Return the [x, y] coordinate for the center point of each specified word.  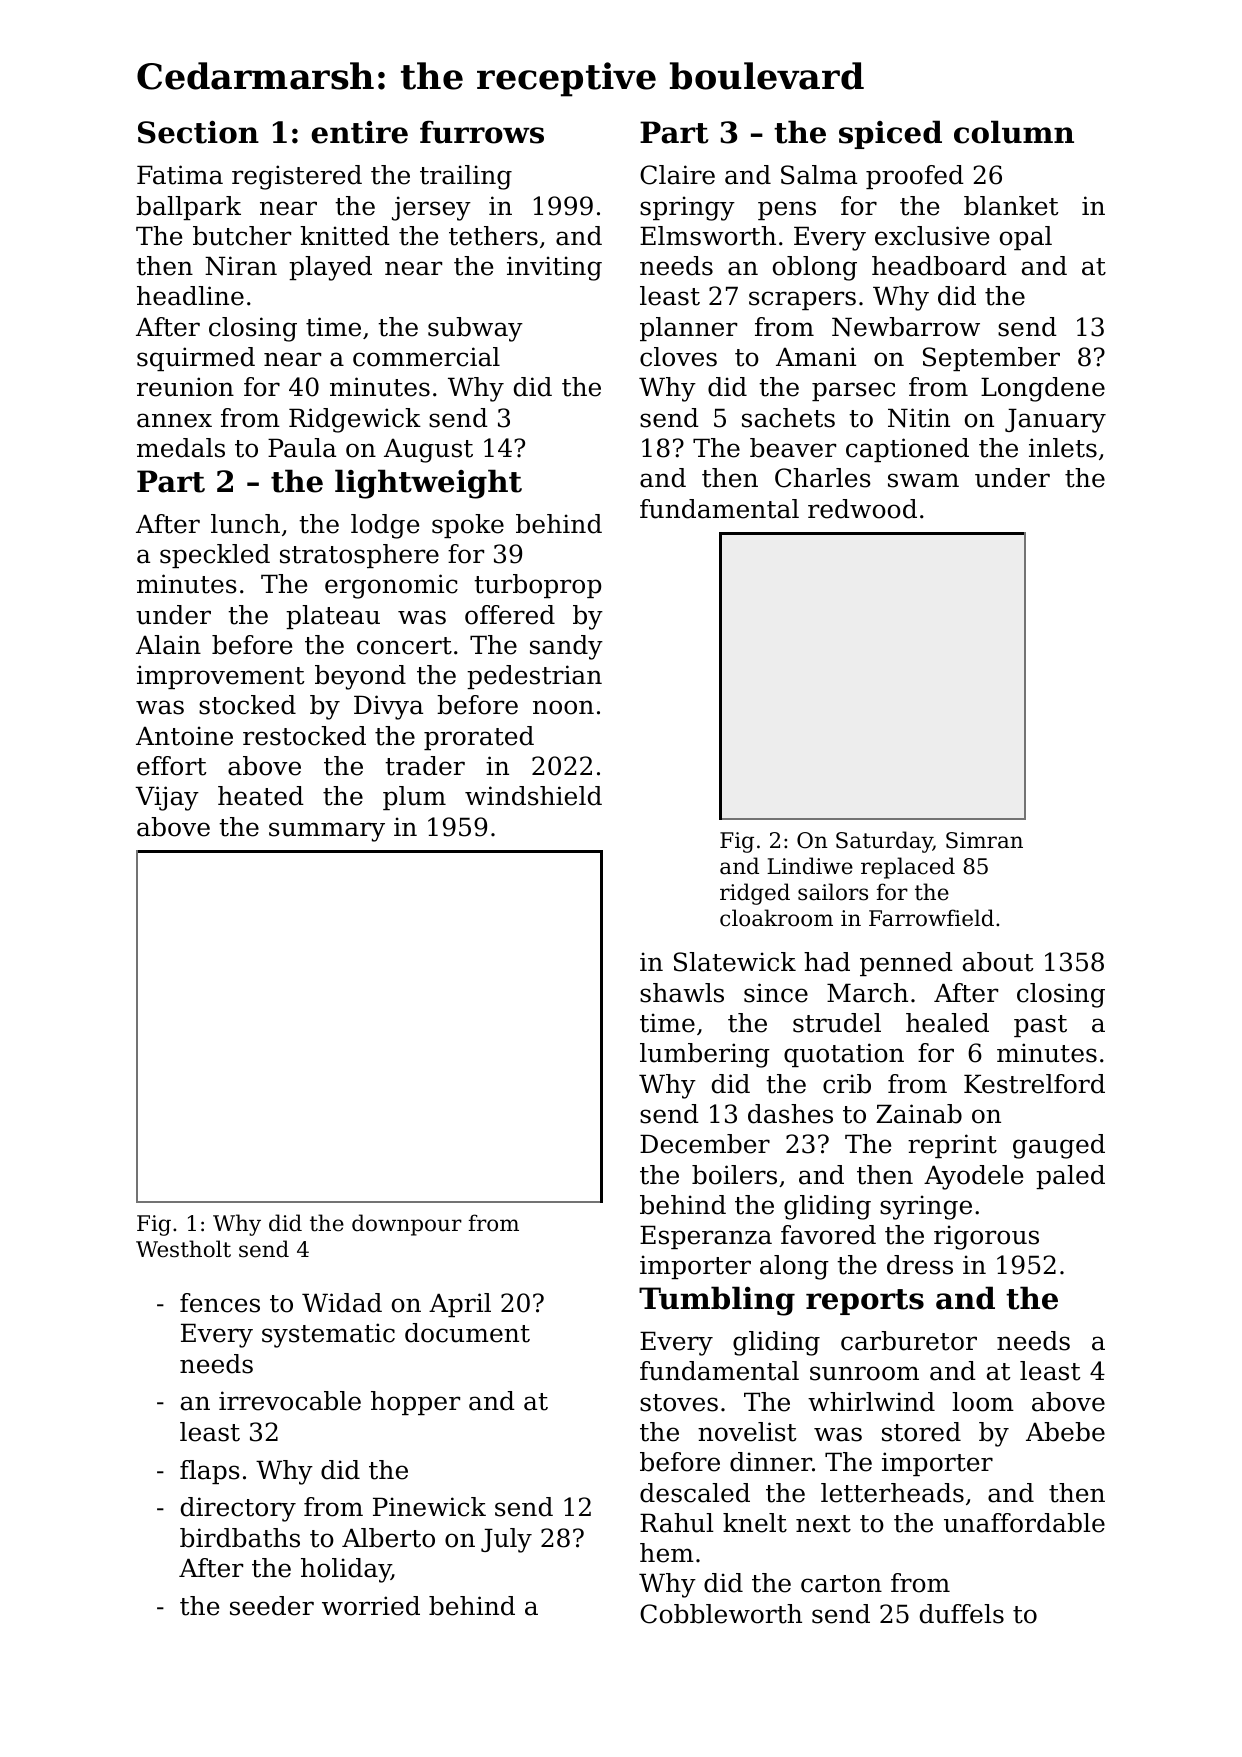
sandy [566, 647]
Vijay [167, 798]
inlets [1063, 448]
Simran [984, 840]
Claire [677, 175]
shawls [682, 993]
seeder [272, 1606]
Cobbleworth [721, 1614]
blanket [1011, 206]
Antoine [184, 736]
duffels [962, 1614]
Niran [241, 266]
